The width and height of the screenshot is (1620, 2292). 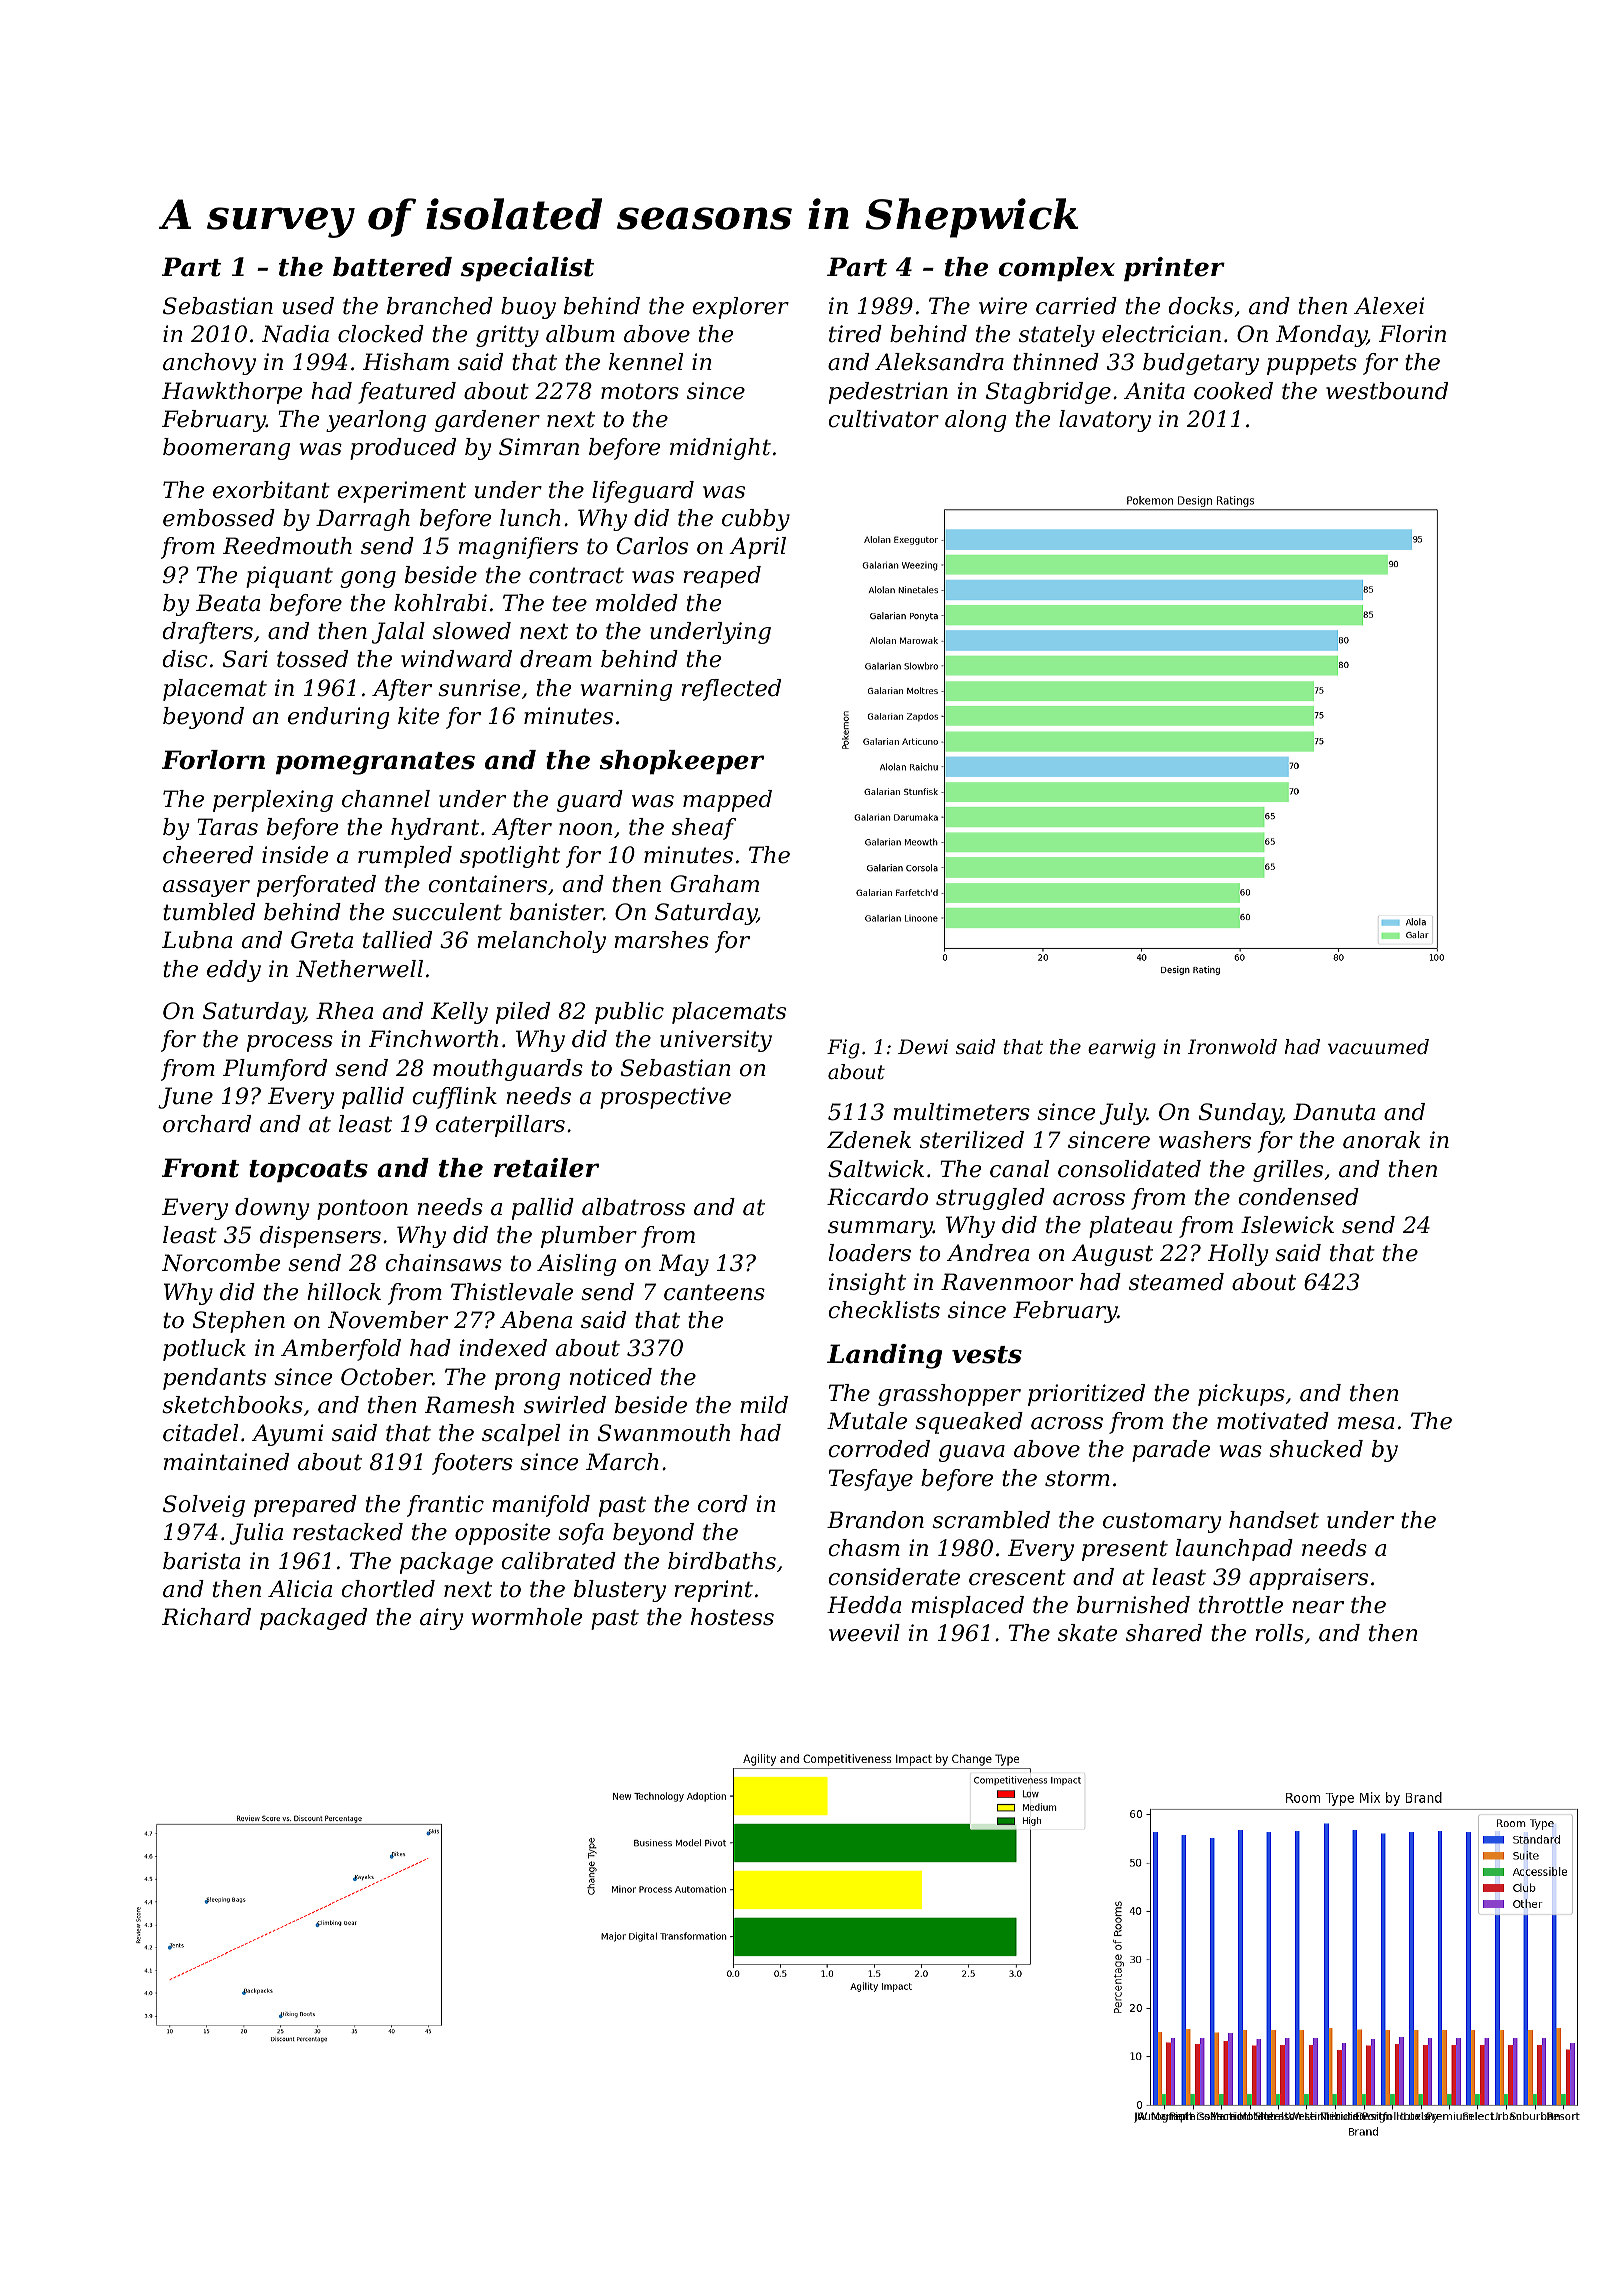 I want to click on canteens, so click(x=714, y=1292).
